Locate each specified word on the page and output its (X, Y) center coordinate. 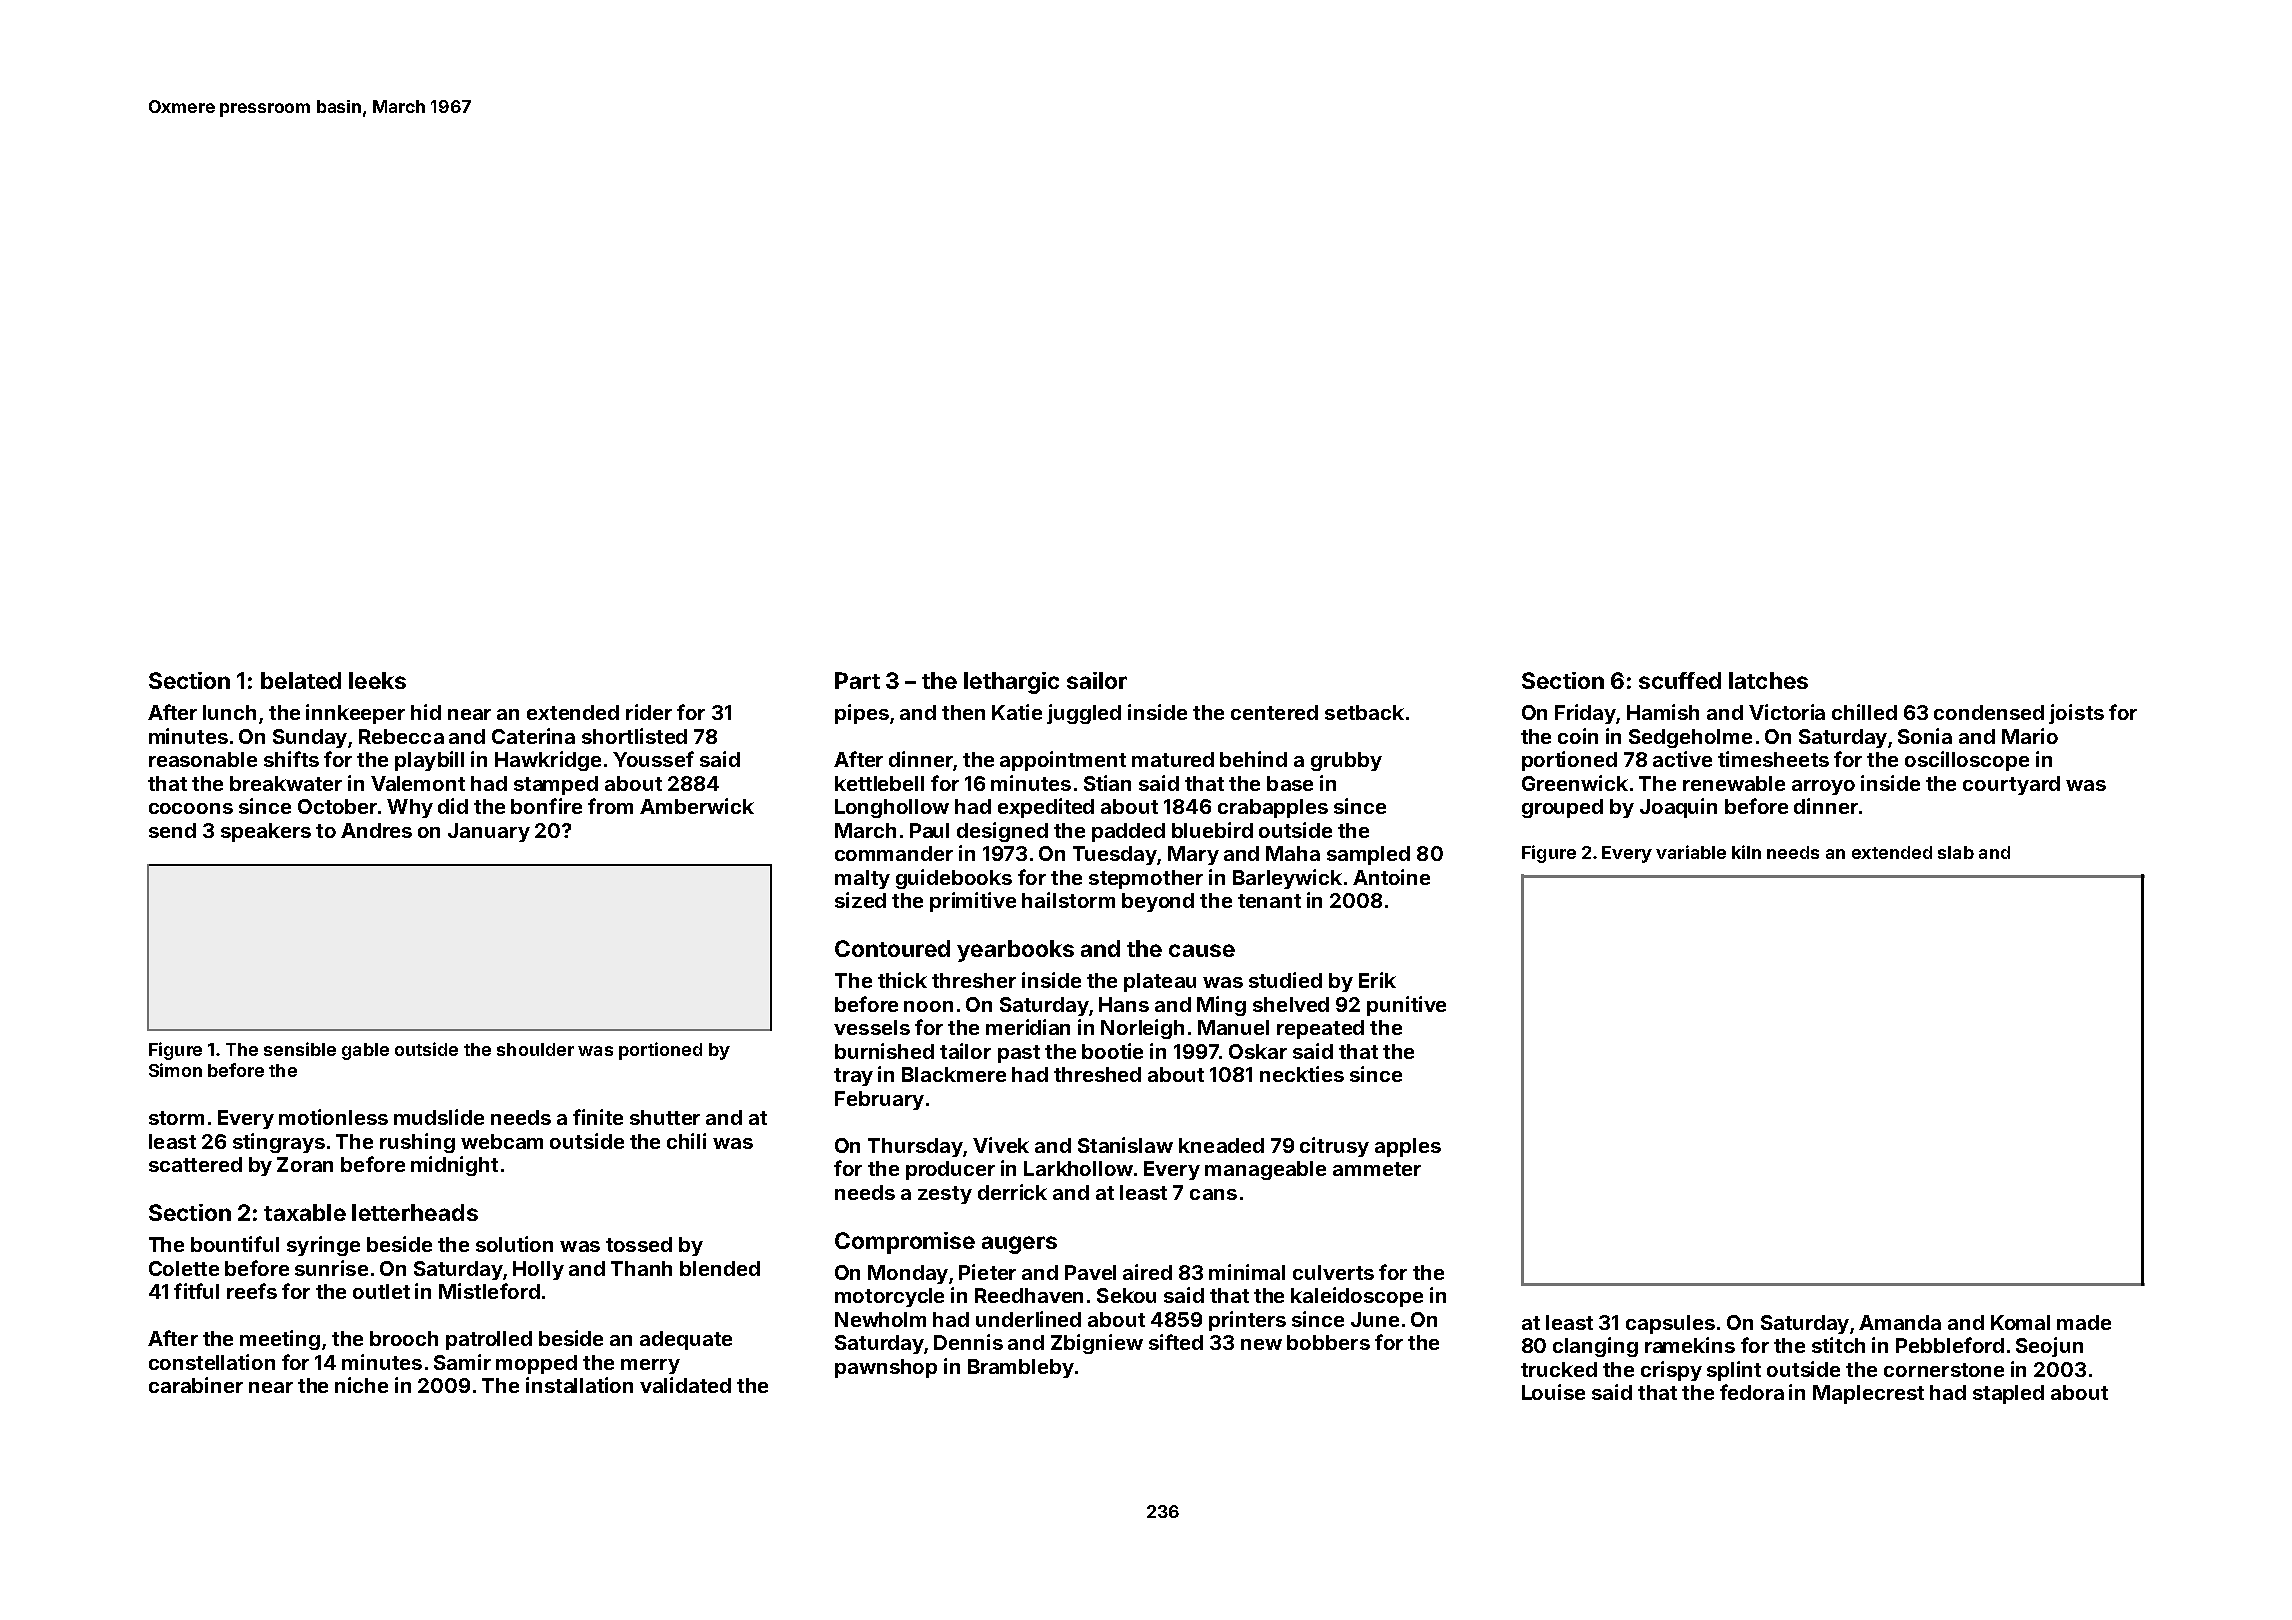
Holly (538, 1270)
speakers (266, 832)
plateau (1160, 982)
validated (685, 1385)
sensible (300, 1049)
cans (1213, 1194)
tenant (1269, 901)
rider (649, 712)
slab (1956, 852)
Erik (1377, 980)
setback (1364, 712)
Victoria (1787, 712)
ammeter (1377, 1169)
